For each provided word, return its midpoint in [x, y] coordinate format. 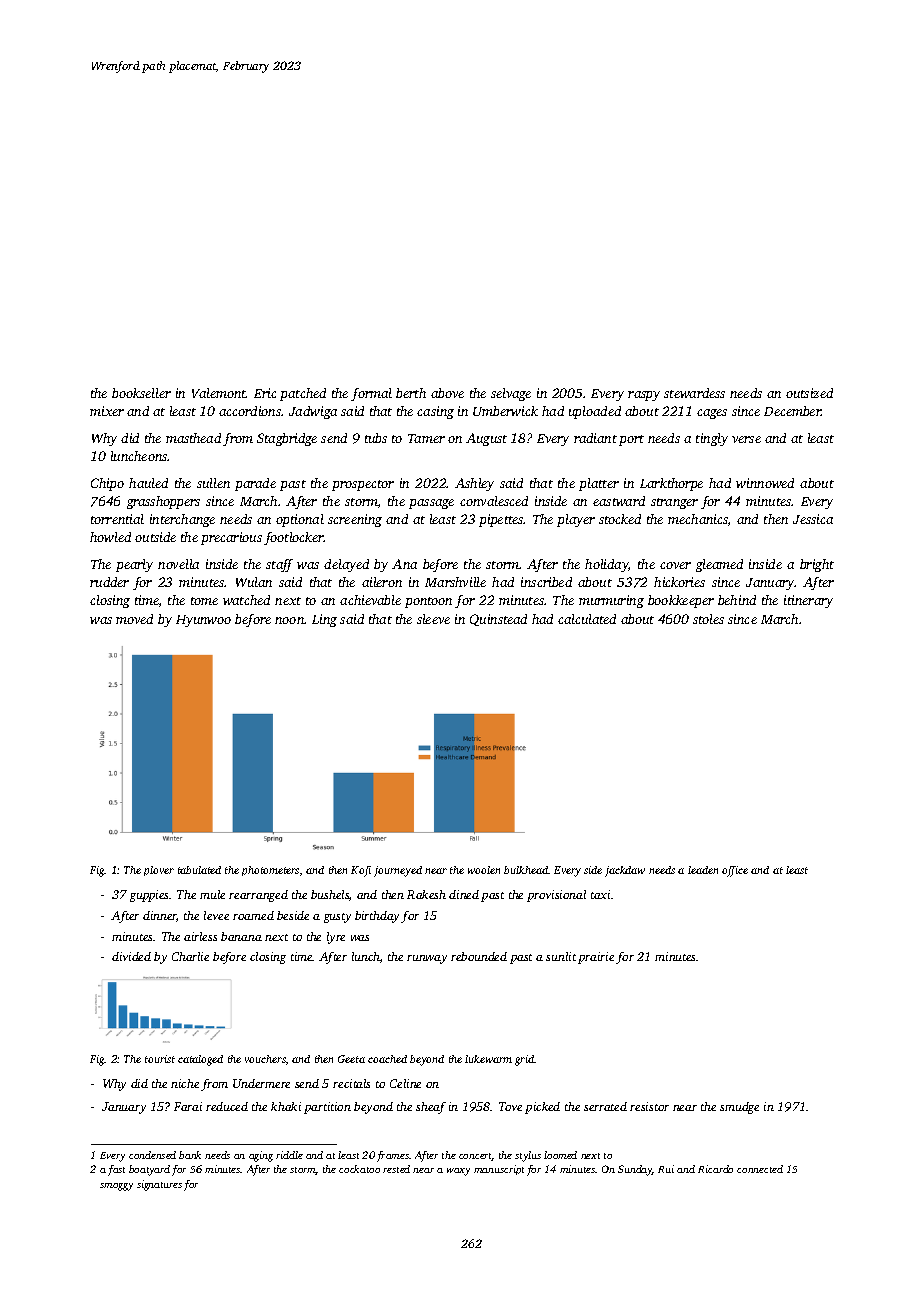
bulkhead [526, 870]
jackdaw [625, 871]
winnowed [765, 483]
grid [524, 1060]
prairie [596, 958]
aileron [382, 582]
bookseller [141, 393]
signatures [159, 1185]
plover [159, 871]
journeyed [398, 871]
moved [134, 619]
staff [279, 565]
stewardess [694, 393]
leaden [703, 870]
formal [371, 394]
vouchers [265, 1059]
